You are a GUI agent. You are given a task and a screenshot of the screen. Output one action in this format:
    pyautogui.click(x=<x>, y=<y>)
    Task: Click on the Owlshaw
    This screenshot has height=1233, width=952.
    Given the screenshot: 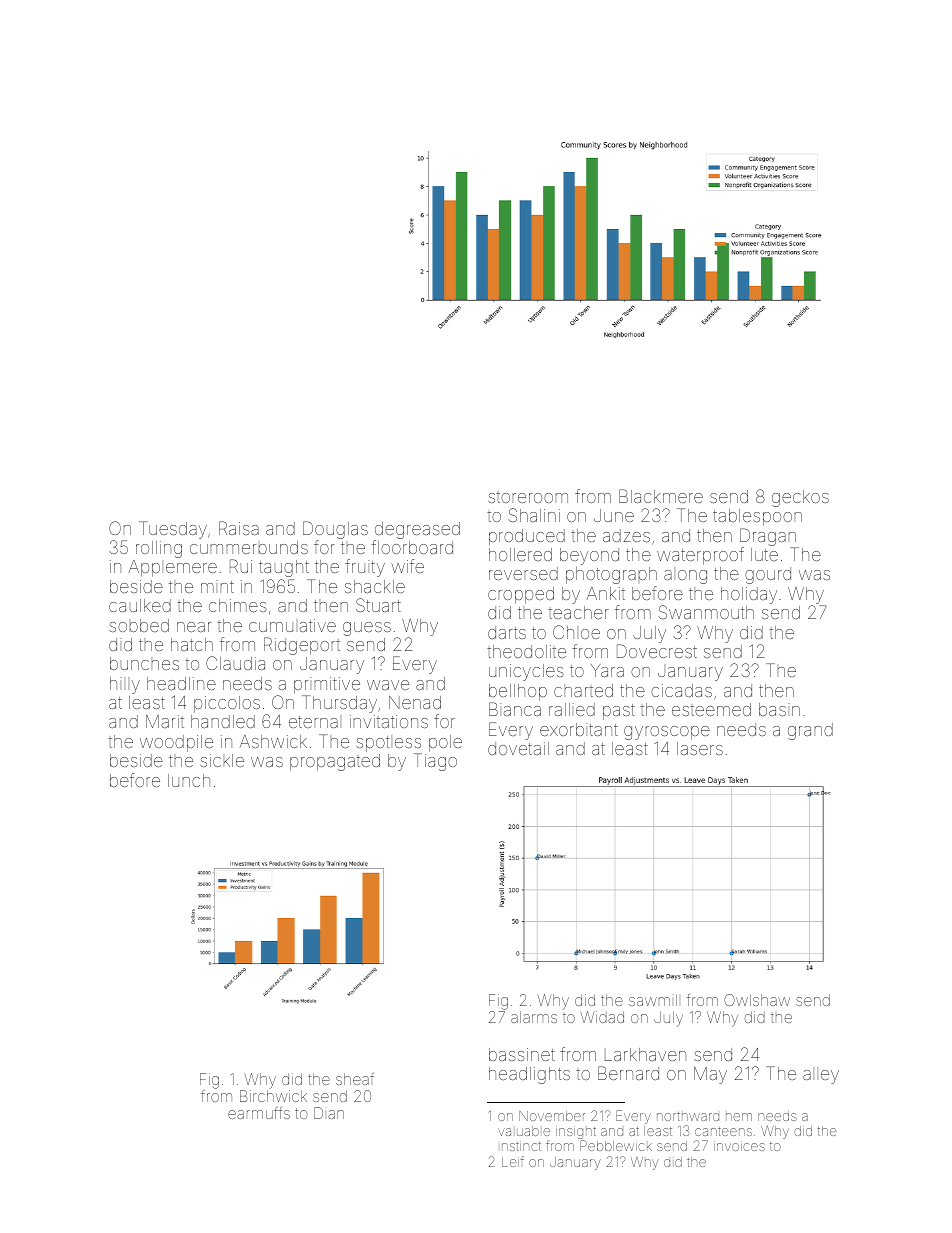 What is the action you would take?
    pyautogui.click(x=757, y=1000)
